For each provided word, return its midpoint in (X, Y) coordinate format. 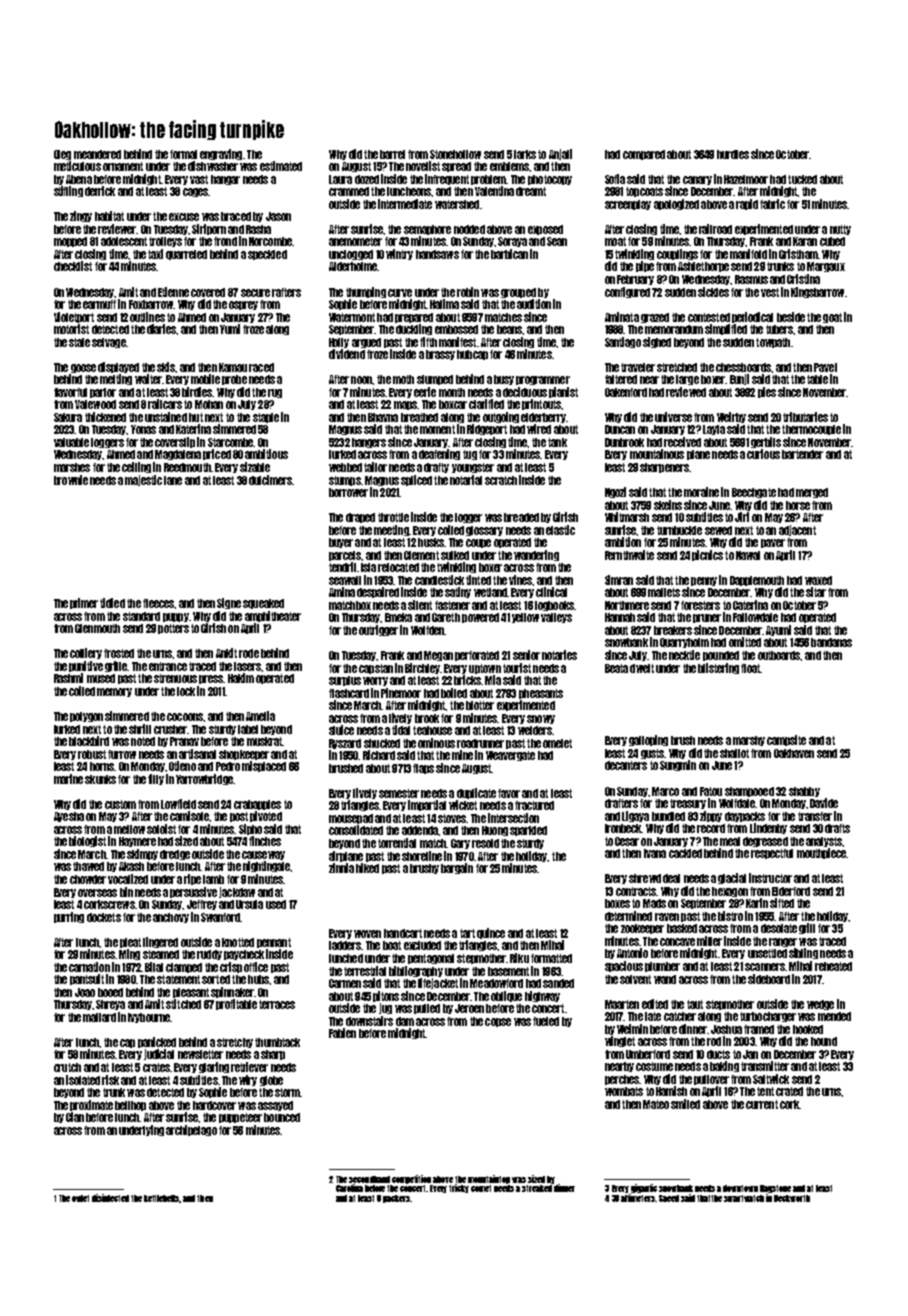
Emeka (398, 617)
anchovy (171, 918)
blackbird (89, 741)
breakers (673, 630)
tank (557, 442)
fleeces (158, 603)
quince (491, 933)
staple (266, 418)
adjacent (797, 530)
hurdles (733, 154)
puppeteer (240, 1118)
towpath (773, 343)
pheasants (541, 694)
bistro (730, 916)
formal (183, 154)
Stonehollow (455, 154)
